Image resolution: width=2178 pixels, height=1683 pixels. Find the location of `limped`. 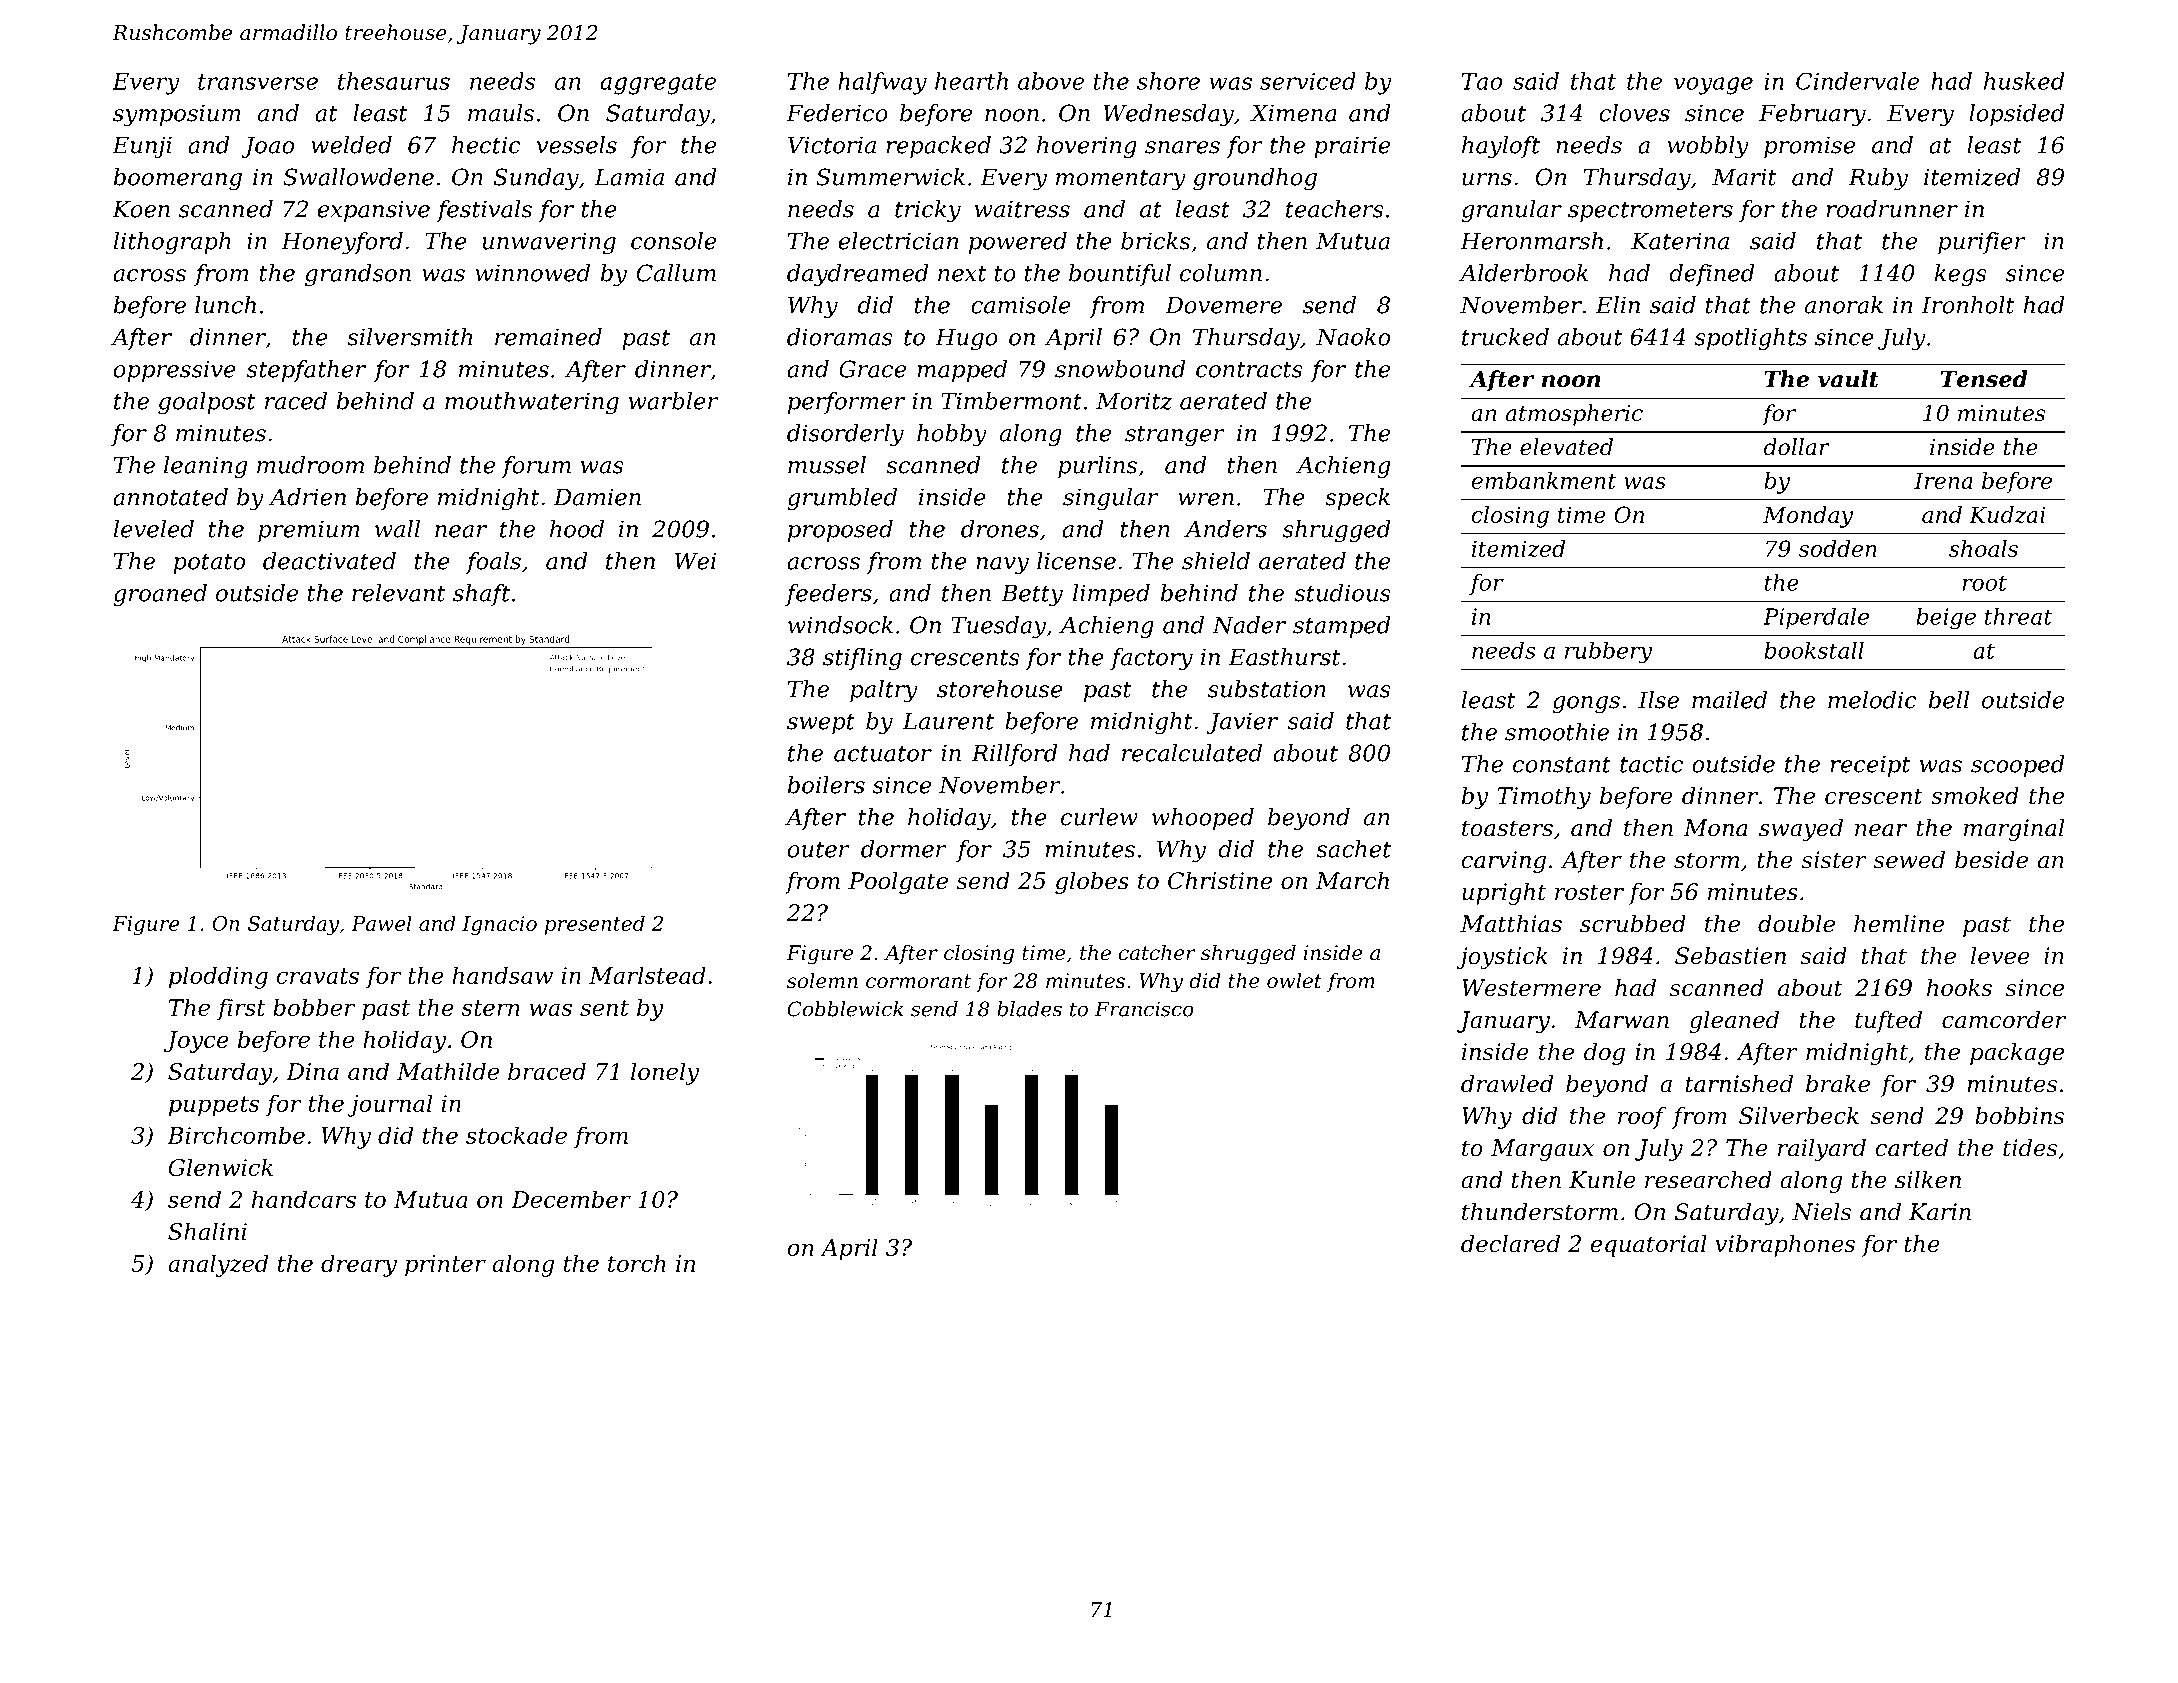

limped is located at coordinates (1111, 595).
